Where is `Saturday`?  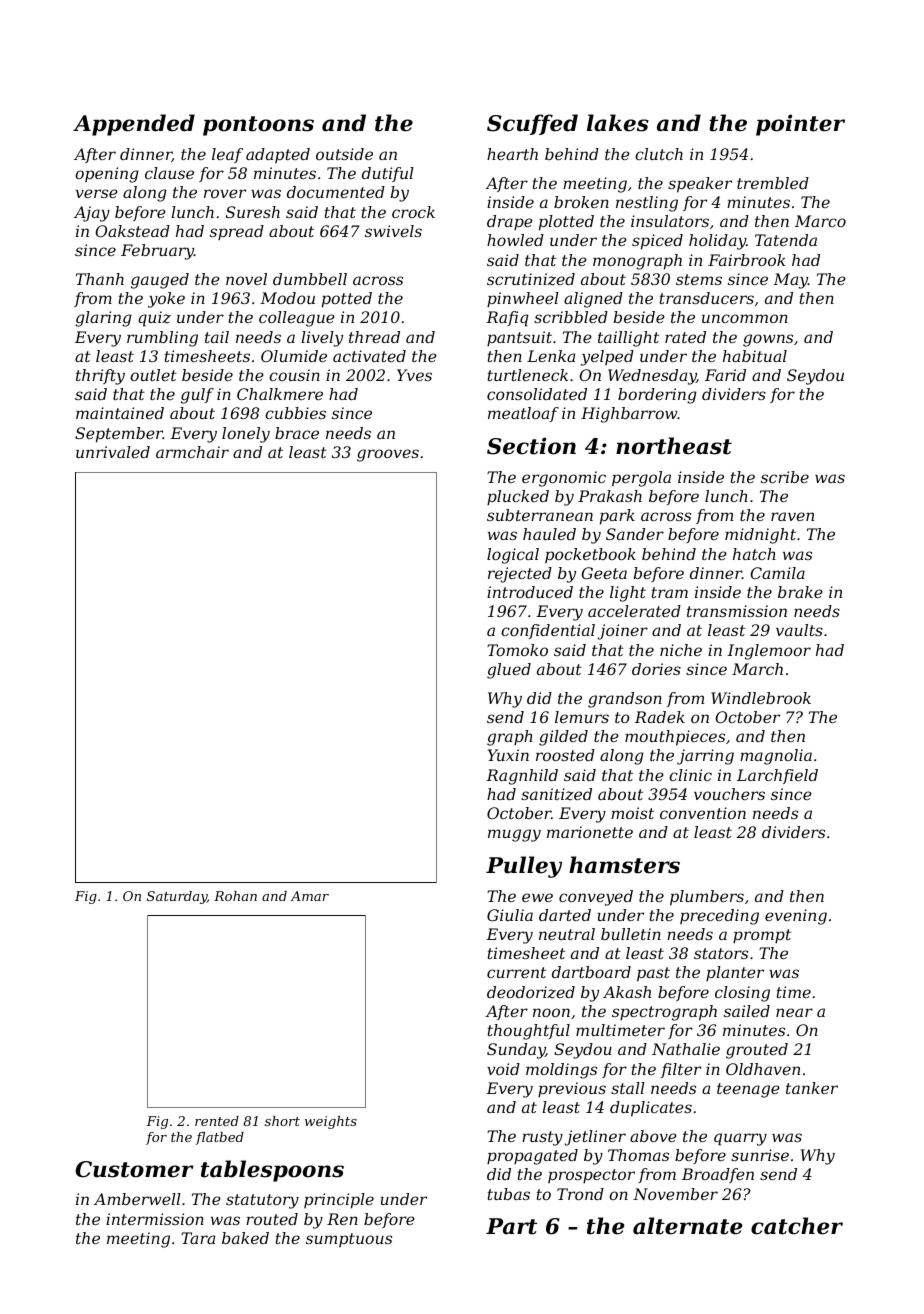
Saturday is located at coordinates (177, 897).
